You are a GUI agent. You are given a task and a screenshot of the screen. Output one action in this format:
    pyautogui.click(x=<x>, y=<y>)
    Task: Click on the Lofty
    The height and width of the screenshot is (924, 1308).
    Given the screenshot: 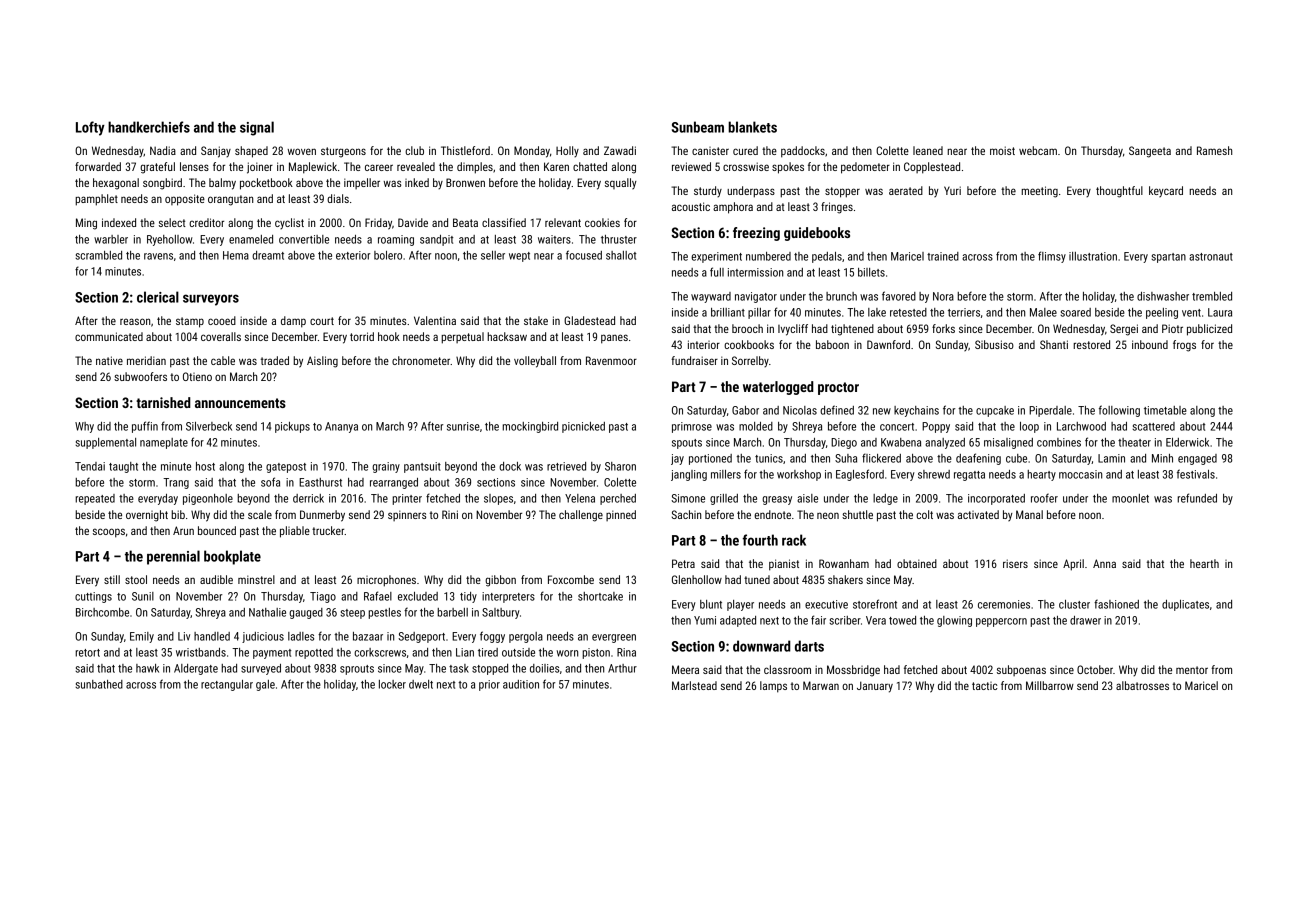 What is the action you would take?
    pyautogui.click(x=90, y=128)
